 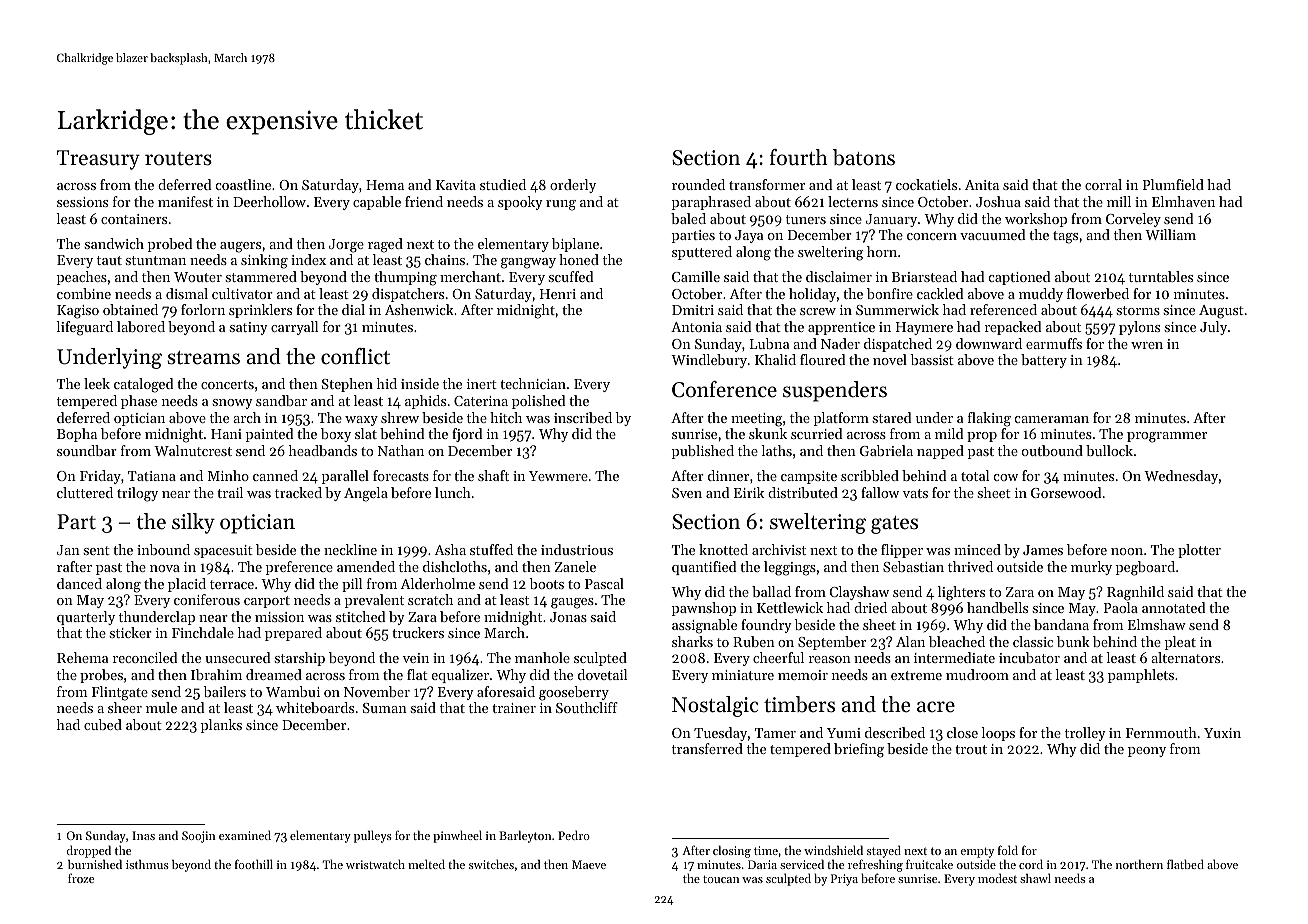 I want to click on obtained, so click(x=130, y=309).
